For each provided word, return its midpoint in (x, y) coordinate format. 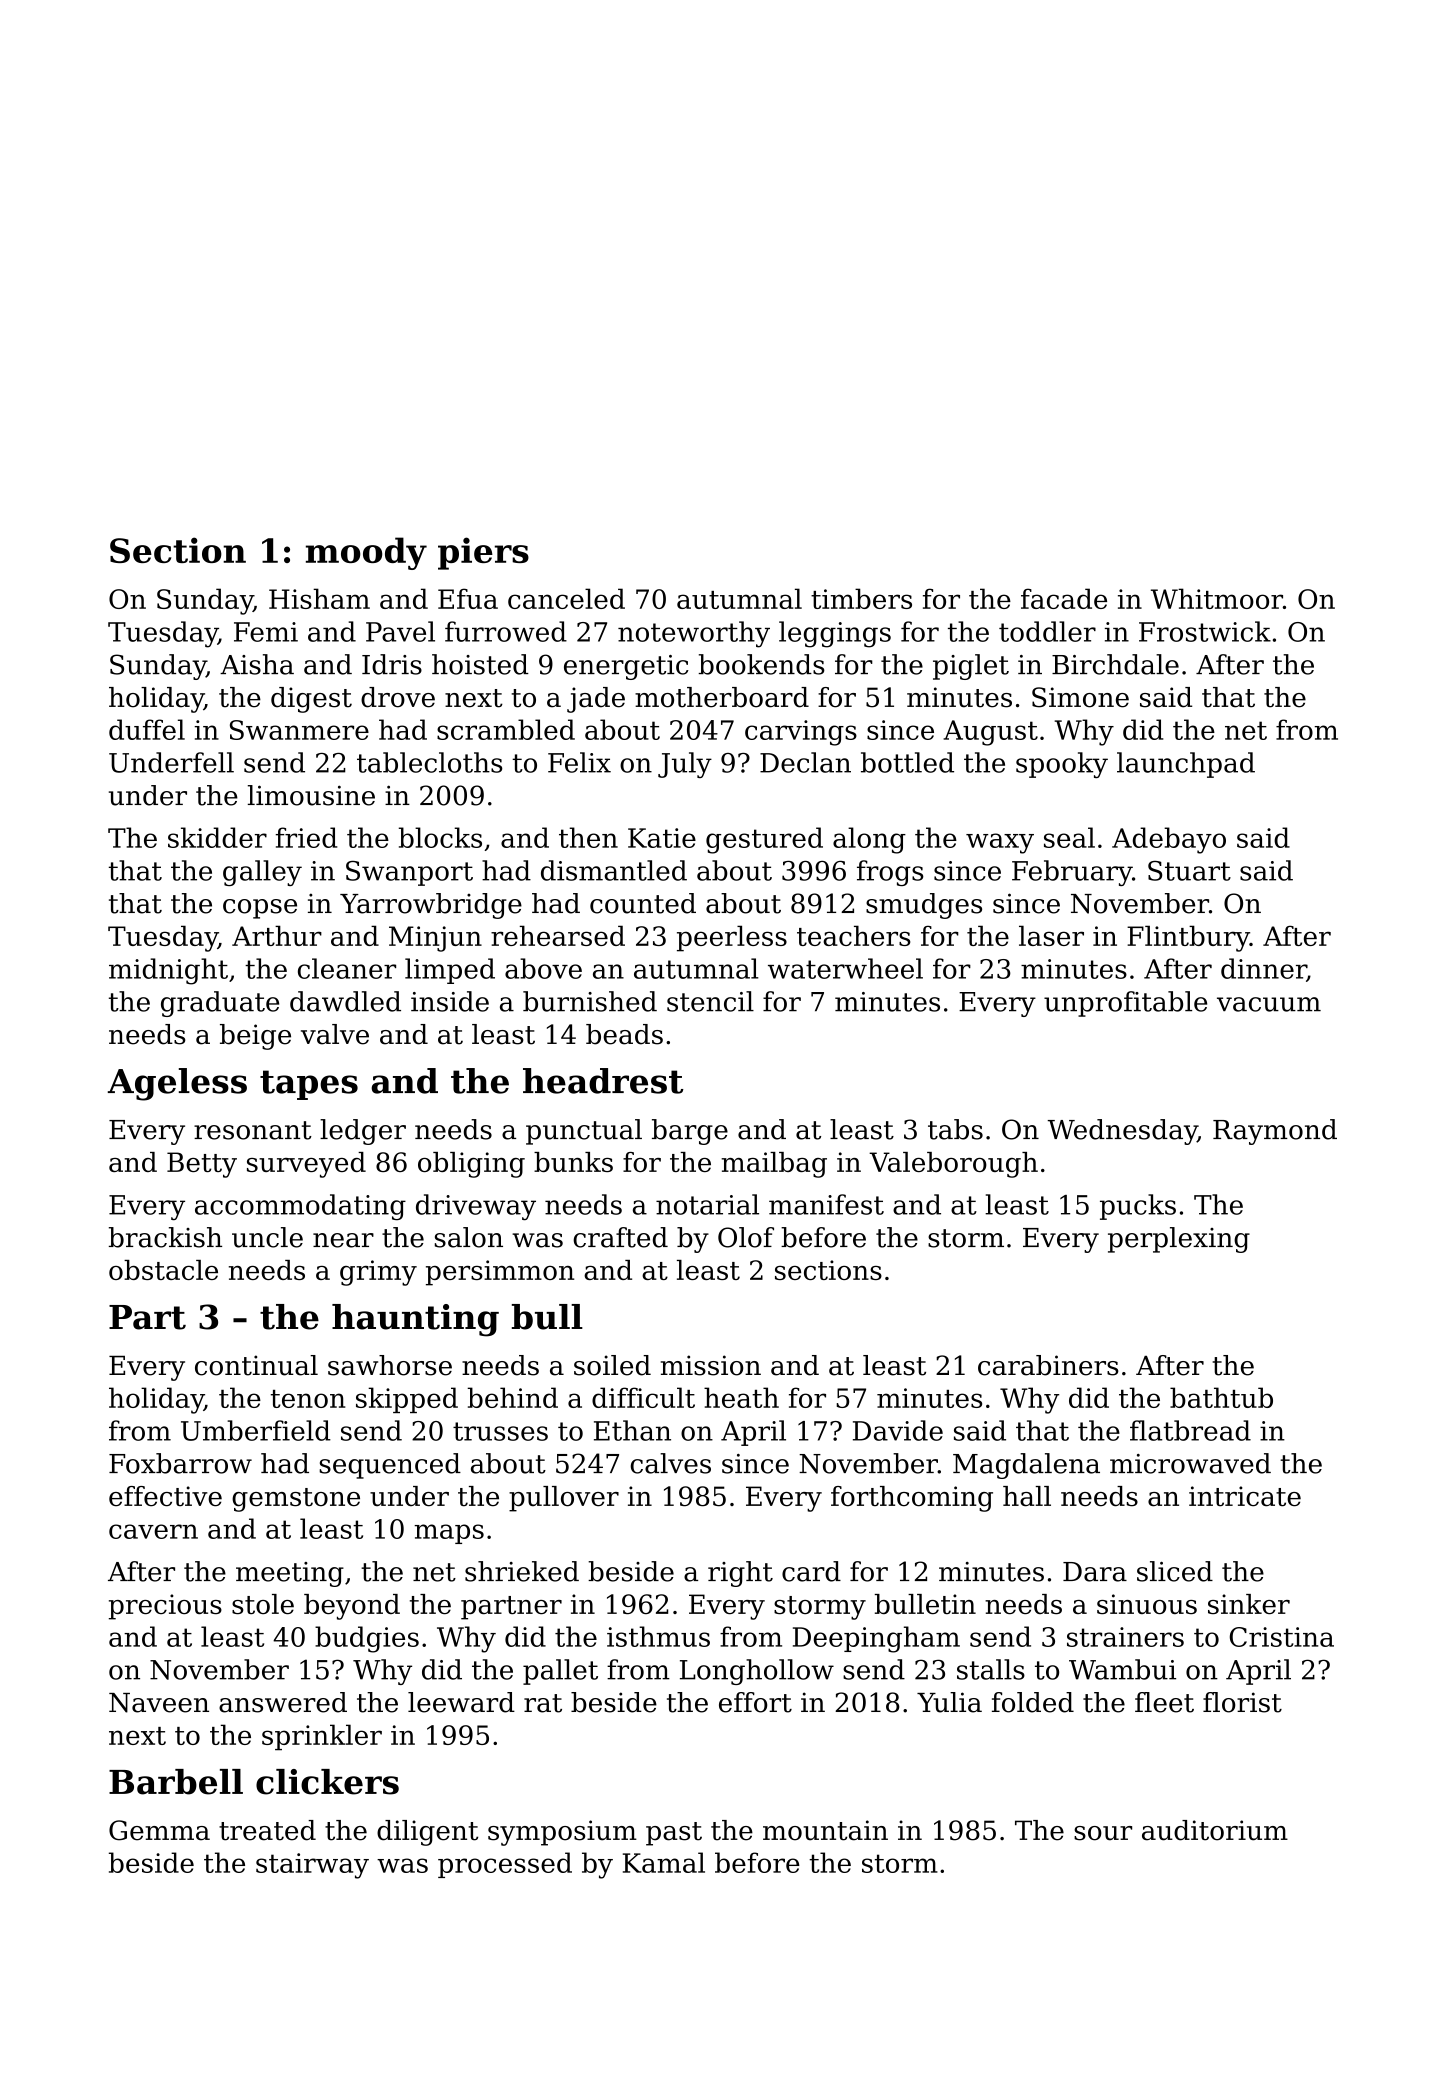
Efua (468, 598)
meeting (290, 1574)
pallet (560, 1672)
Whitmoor (1217, 598)
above (543, 968)
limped (450, 971)
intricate (1245, 1496)
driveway (476, 1207)
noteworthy (694, 634)
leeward (461, 1702)
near (343, 1240)
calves (671, 1463)
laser (1051, 935)
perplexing (1179, 1240)
